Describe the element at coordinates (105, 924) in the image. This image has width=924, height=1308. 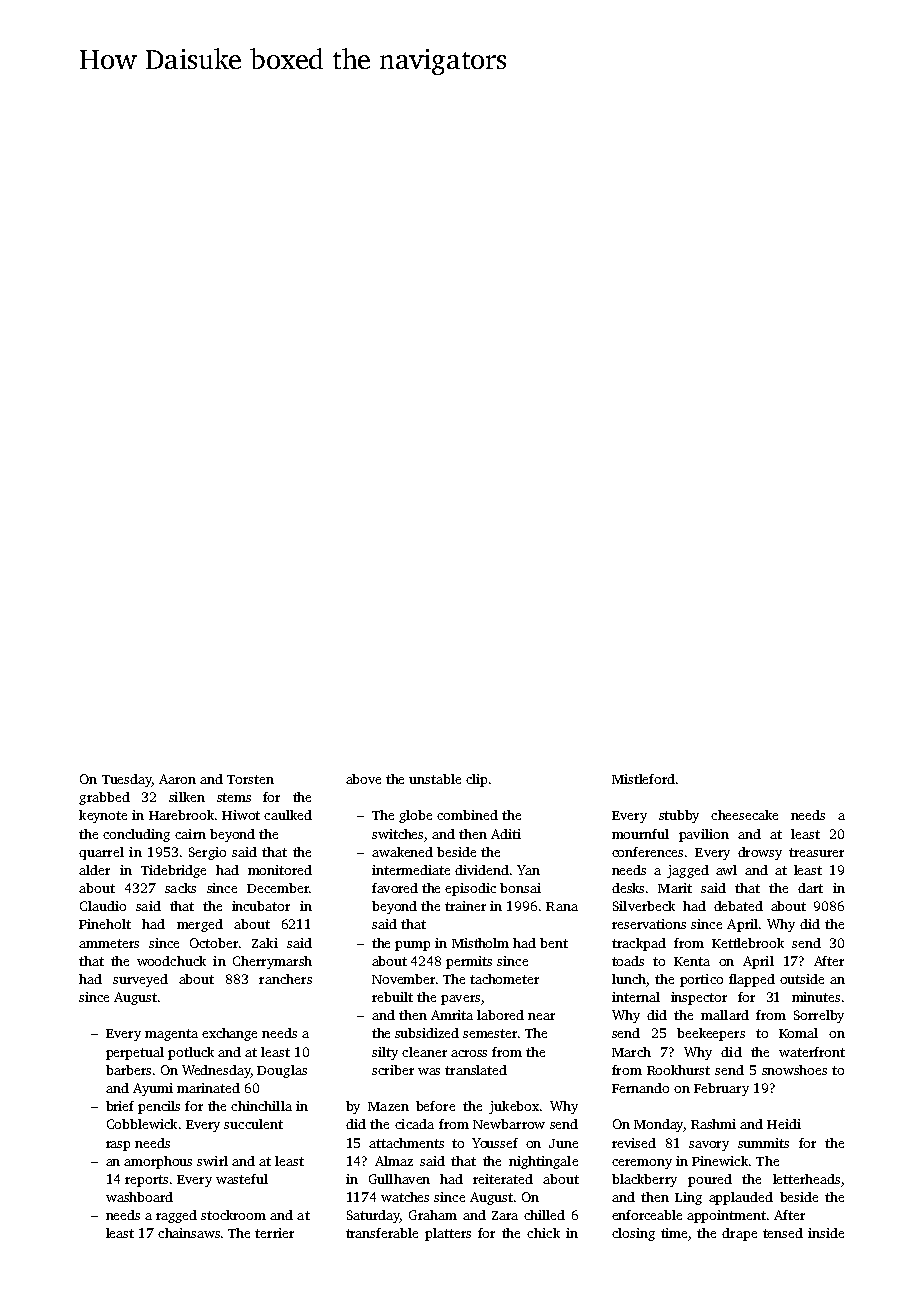
I see `Pineholt` at that location.
